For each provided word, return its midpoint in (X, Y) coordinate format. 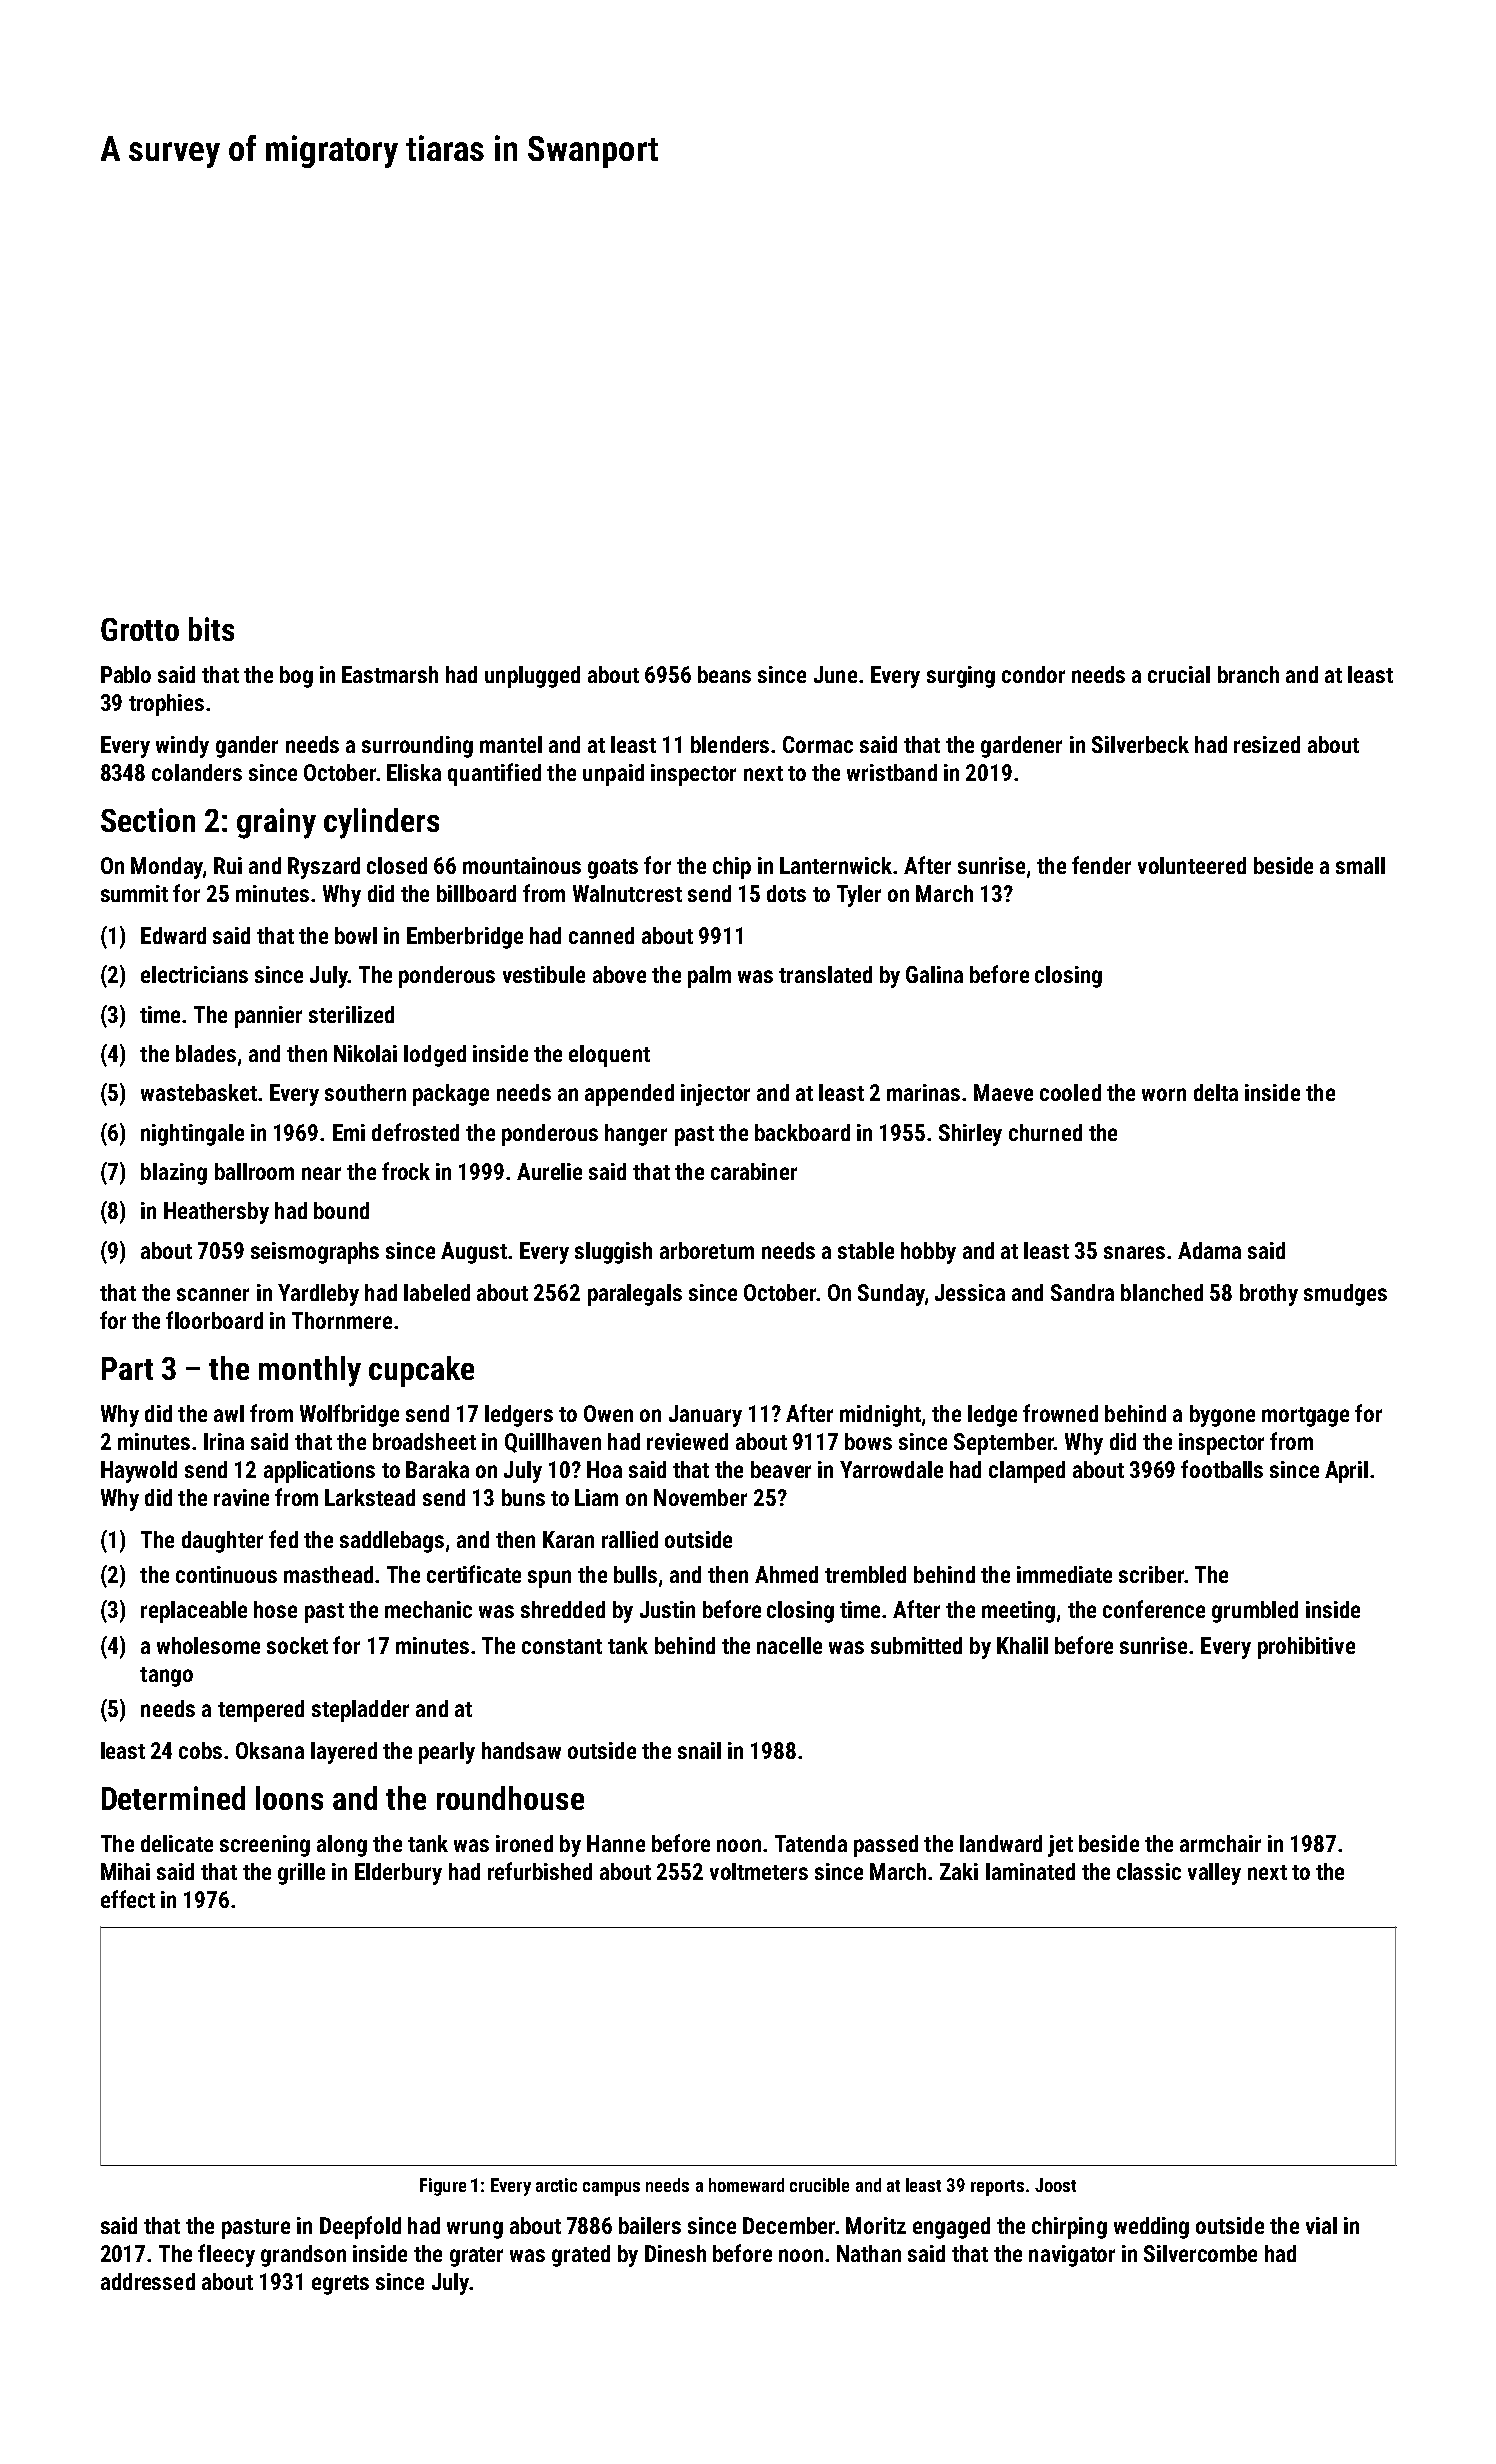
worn (1164, 1094)
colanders (197, 772)
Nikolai (365, 1053)
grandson (303, 2256)
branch (1248, 674)
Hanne (616, 1843)
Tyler (859, 896)
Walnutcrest (627, 893)
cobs (200, 1750)
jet (1060, 1846)
